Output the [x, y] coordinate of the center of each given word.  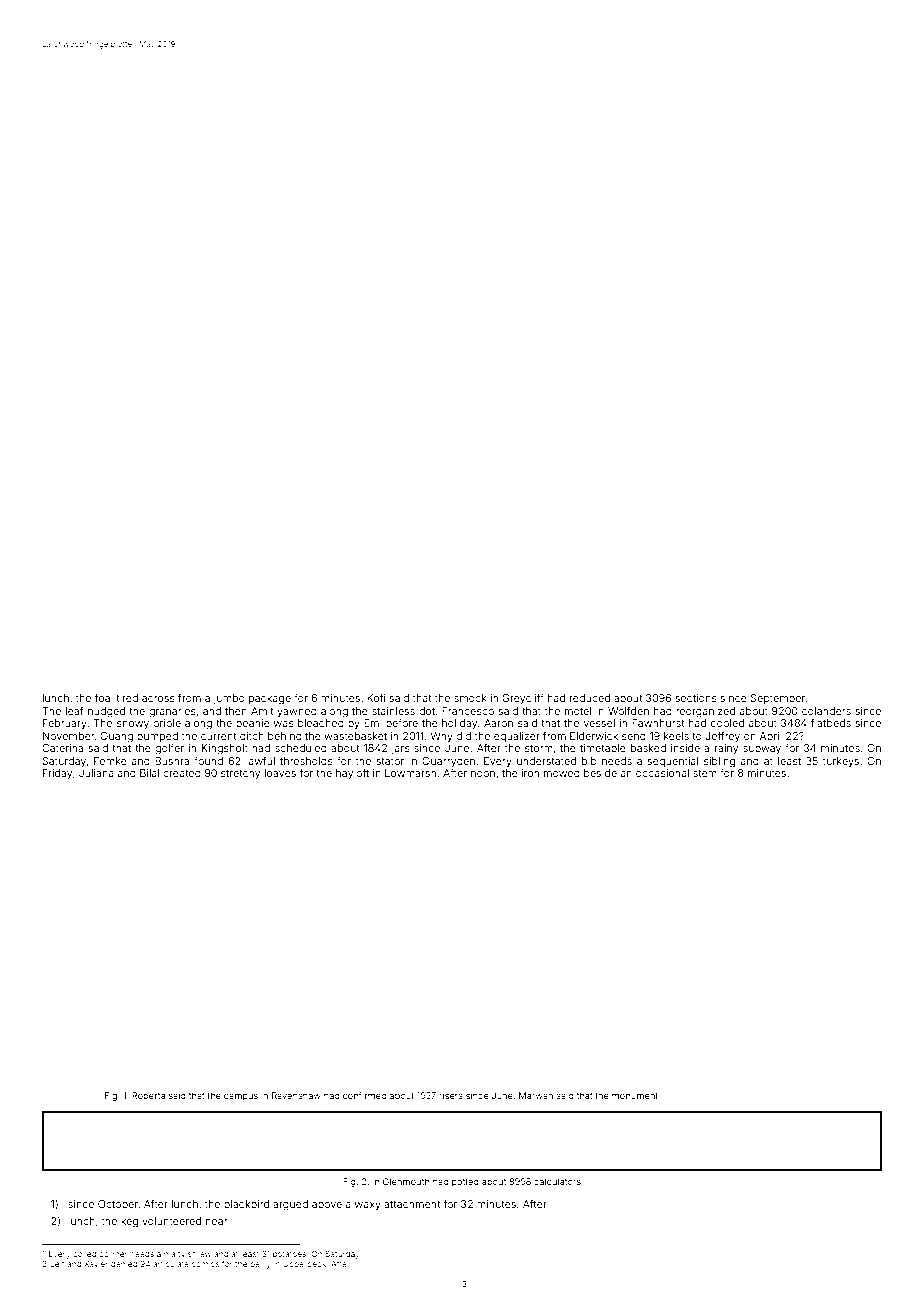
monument [635, 1096]
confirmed [365, 1095]
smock [470, 698]
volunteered [171, 1221]
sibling [719, 762]
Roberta [148, 1095]
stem [705, 773]
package [270, 699]
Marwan [536, 1095]
